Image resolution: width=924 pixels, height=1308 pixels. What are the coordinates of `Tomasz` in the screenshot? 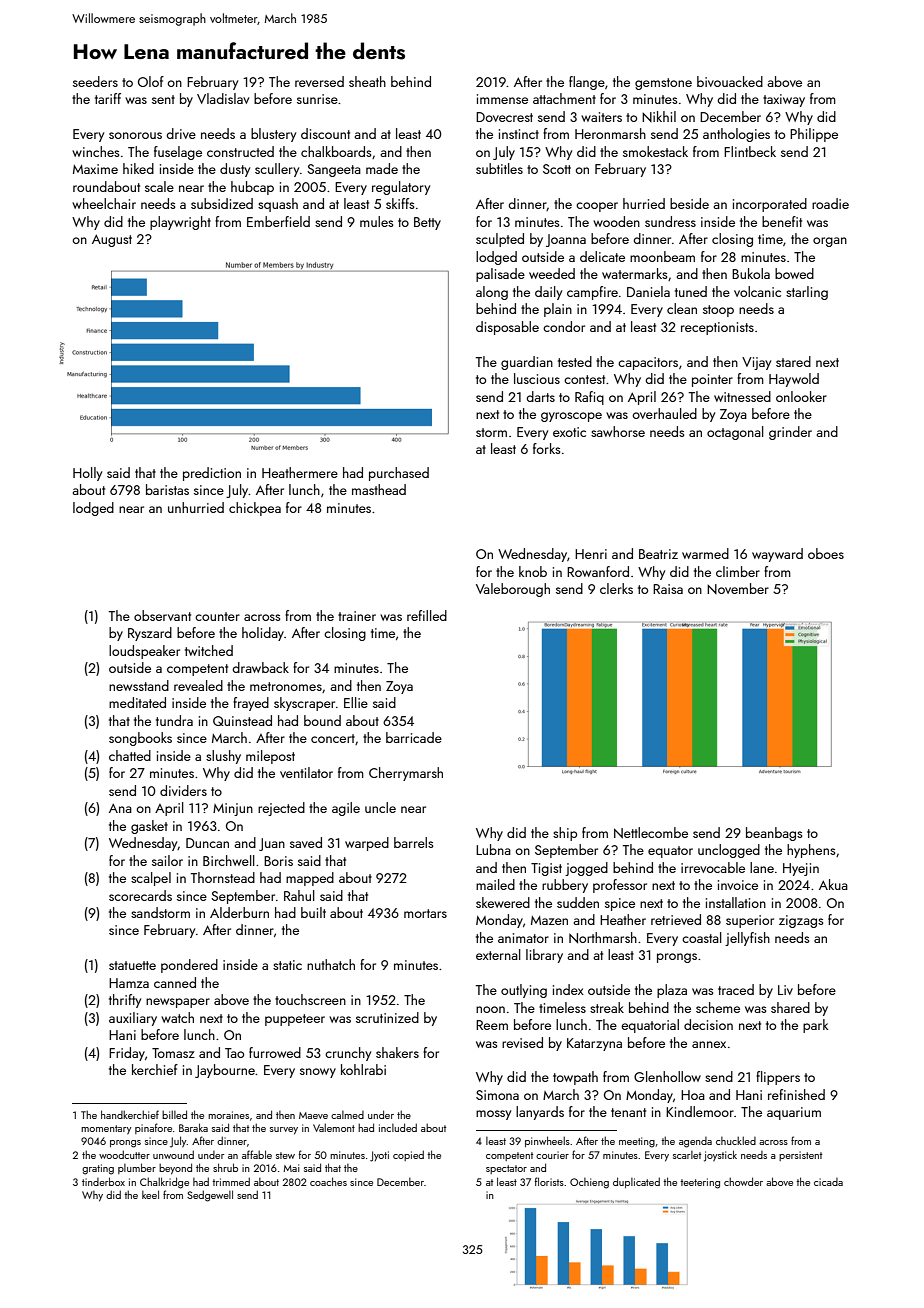 It's located at (173, 1053).
